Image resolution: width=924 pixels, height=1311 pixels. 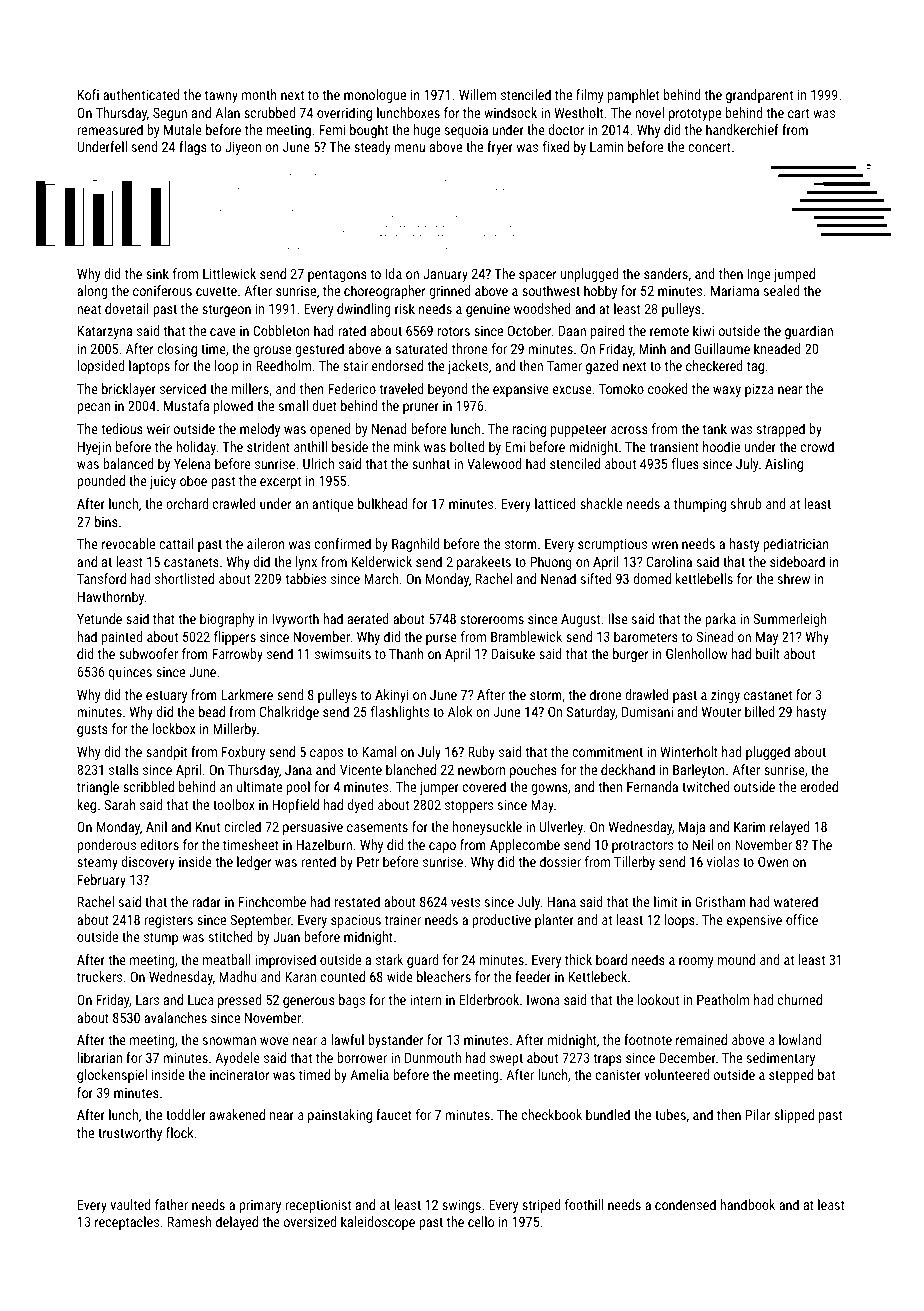 I want to click on Willem, so click(x=477, y=94).
